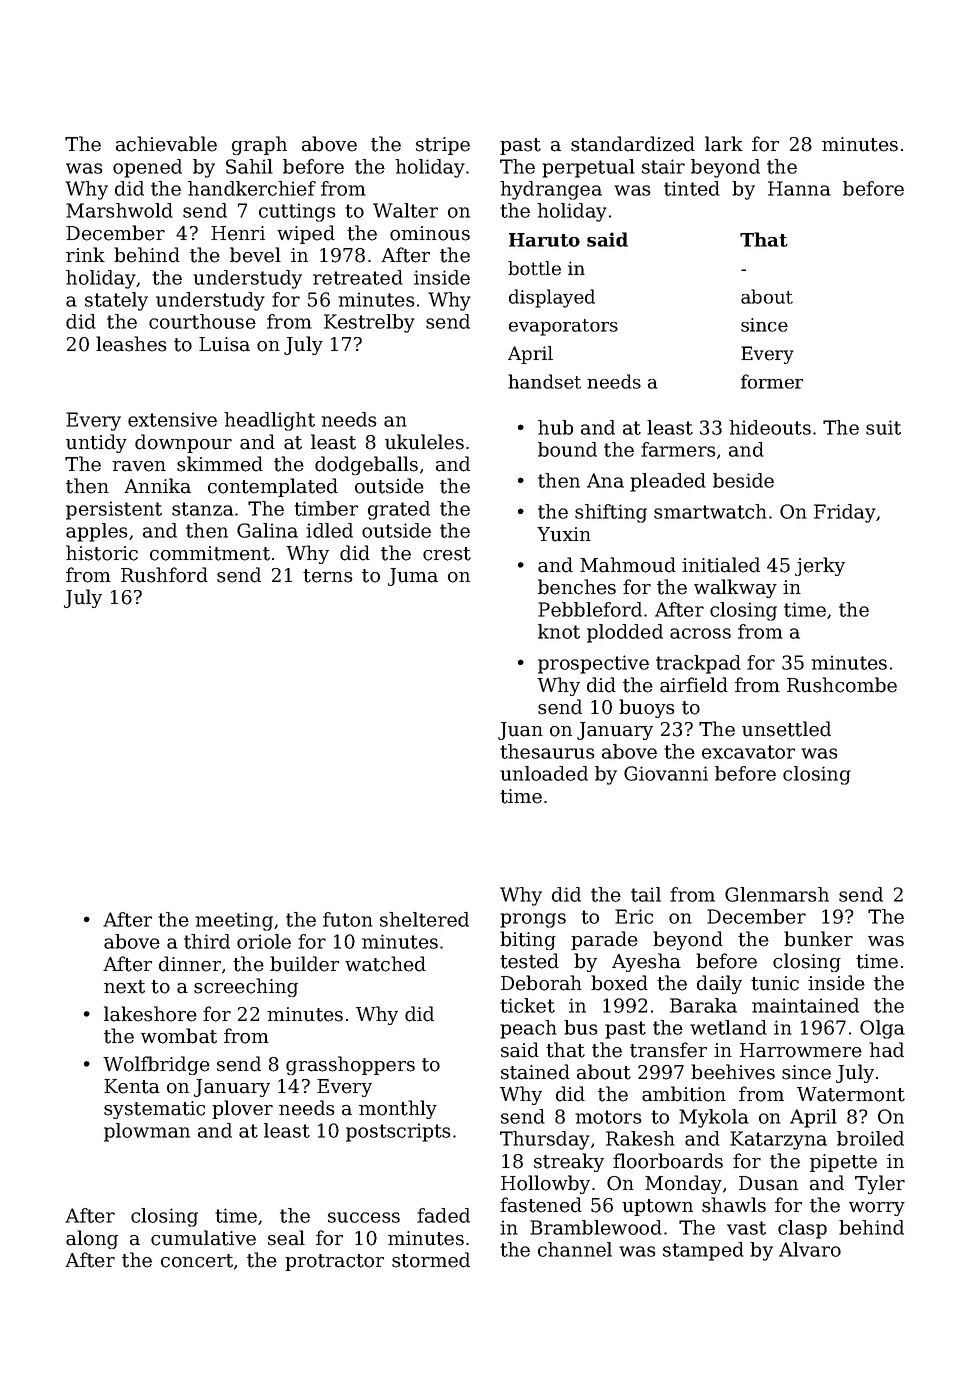  I want to click on grated, so click(399, 510).
